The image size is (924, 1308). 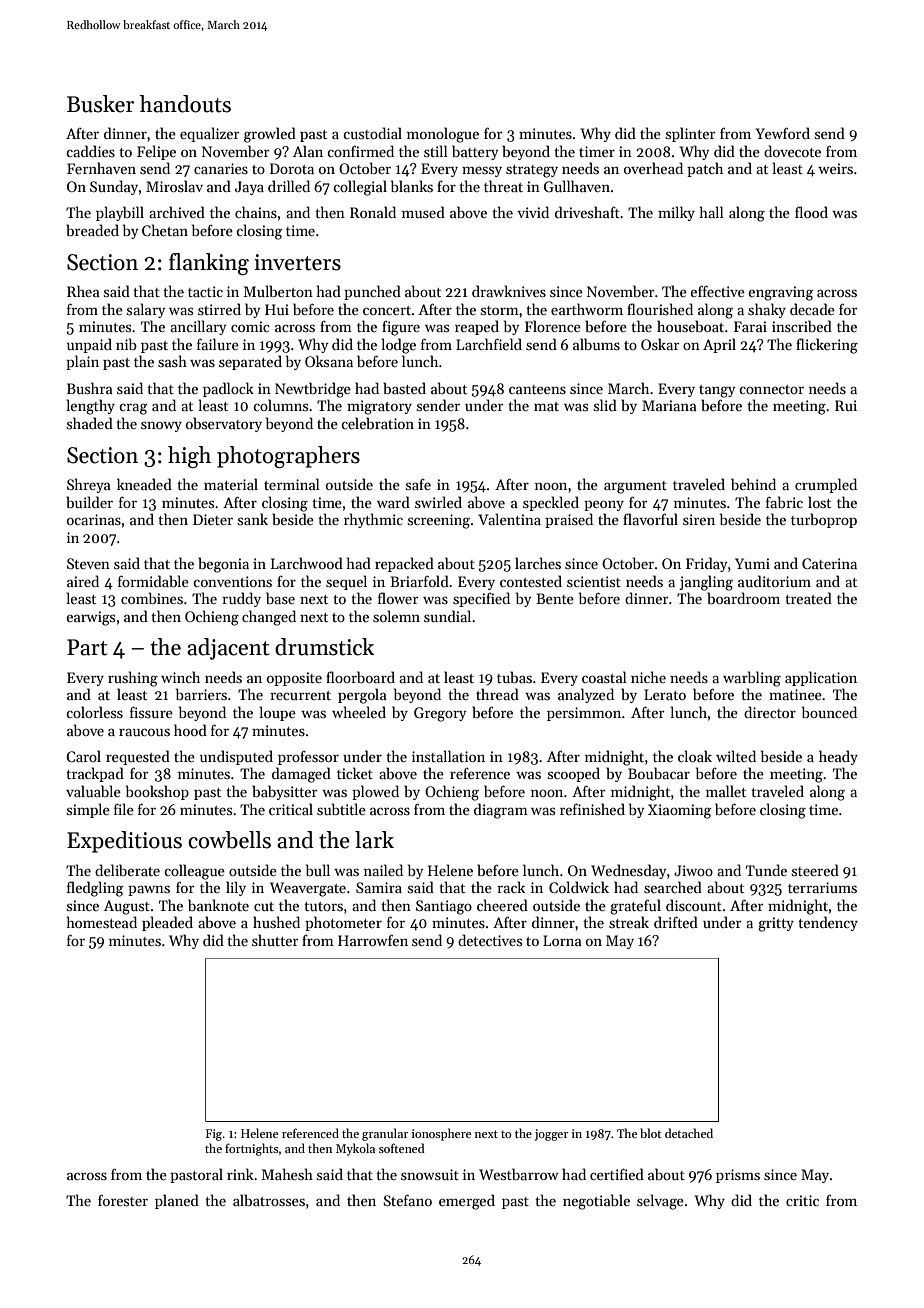 I want to click on tendency, so click(x=828, y=923).
